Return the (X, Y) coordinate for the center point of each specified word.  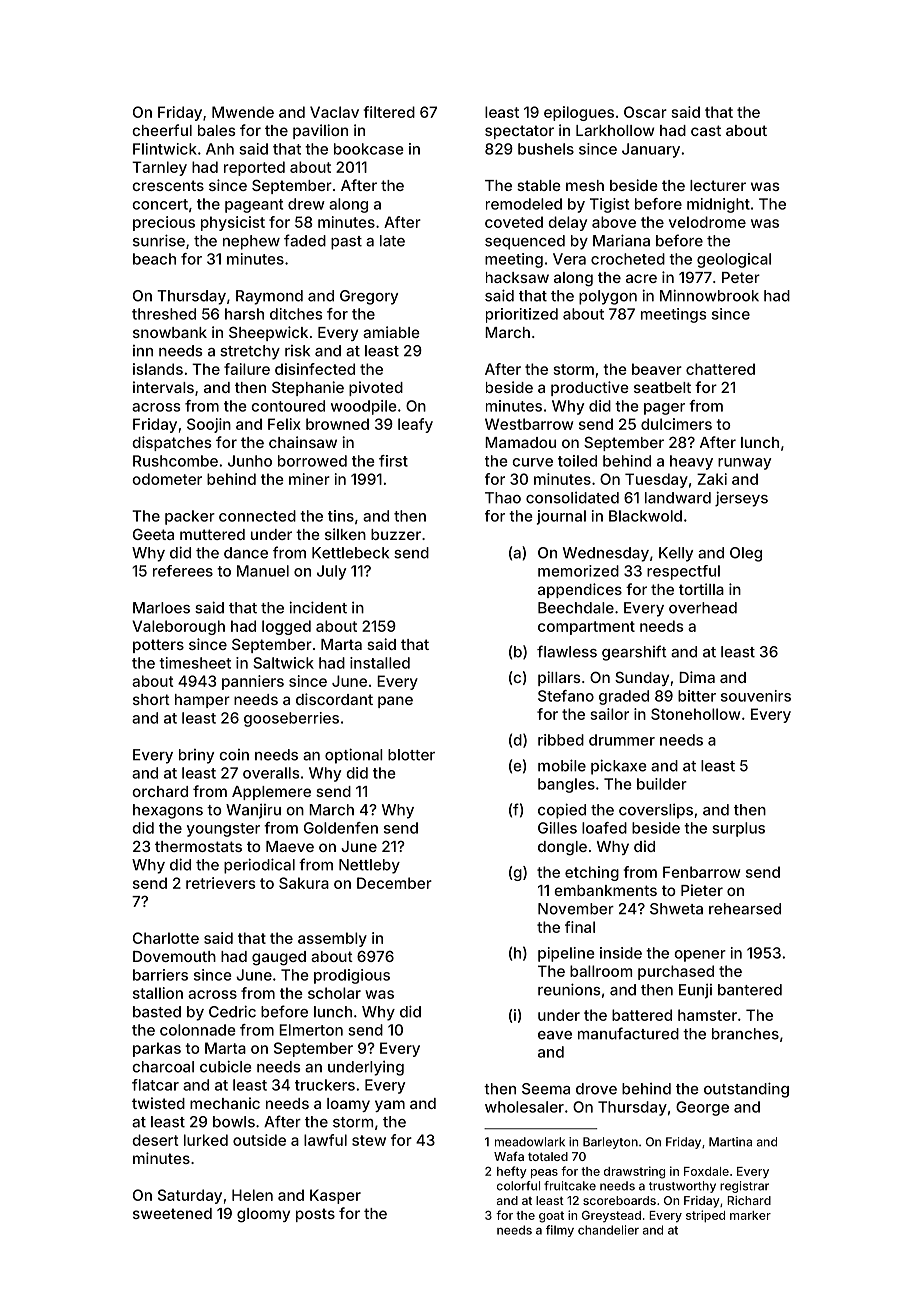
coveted (514, 222)
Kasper (335, 1196)
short (151, 699)
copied (562, 811)
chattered (720, 369)
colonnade (197, 1030)
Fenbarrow (701, 872)
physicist (233, 223)
